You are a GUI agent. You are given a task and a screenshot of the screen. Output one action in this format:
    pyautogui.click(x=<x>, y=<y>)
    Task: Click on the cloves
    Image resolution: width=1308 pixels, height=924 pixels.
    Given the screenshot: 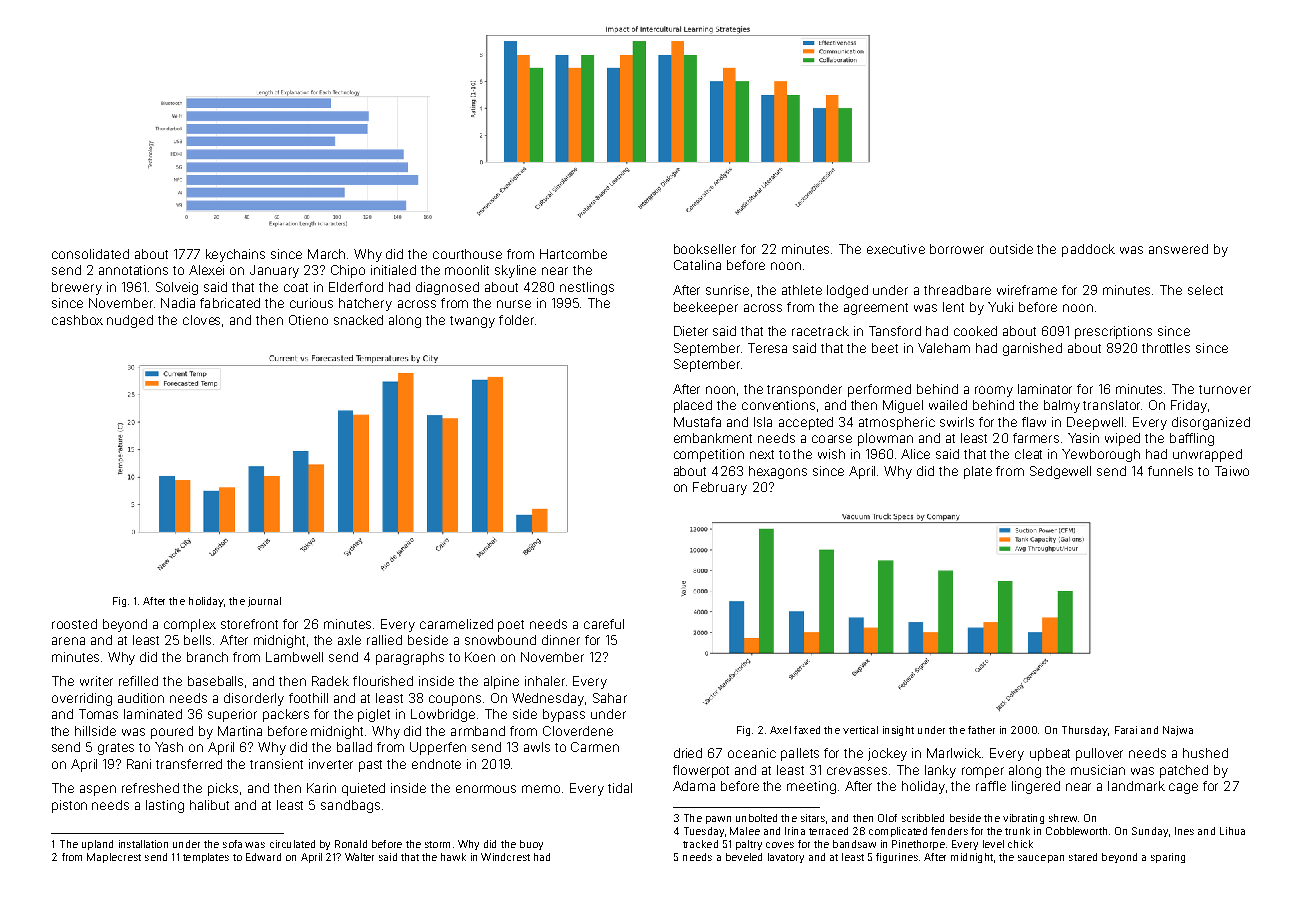 What is the action you would take?
    pyautogui.click(x=201, y=320)
